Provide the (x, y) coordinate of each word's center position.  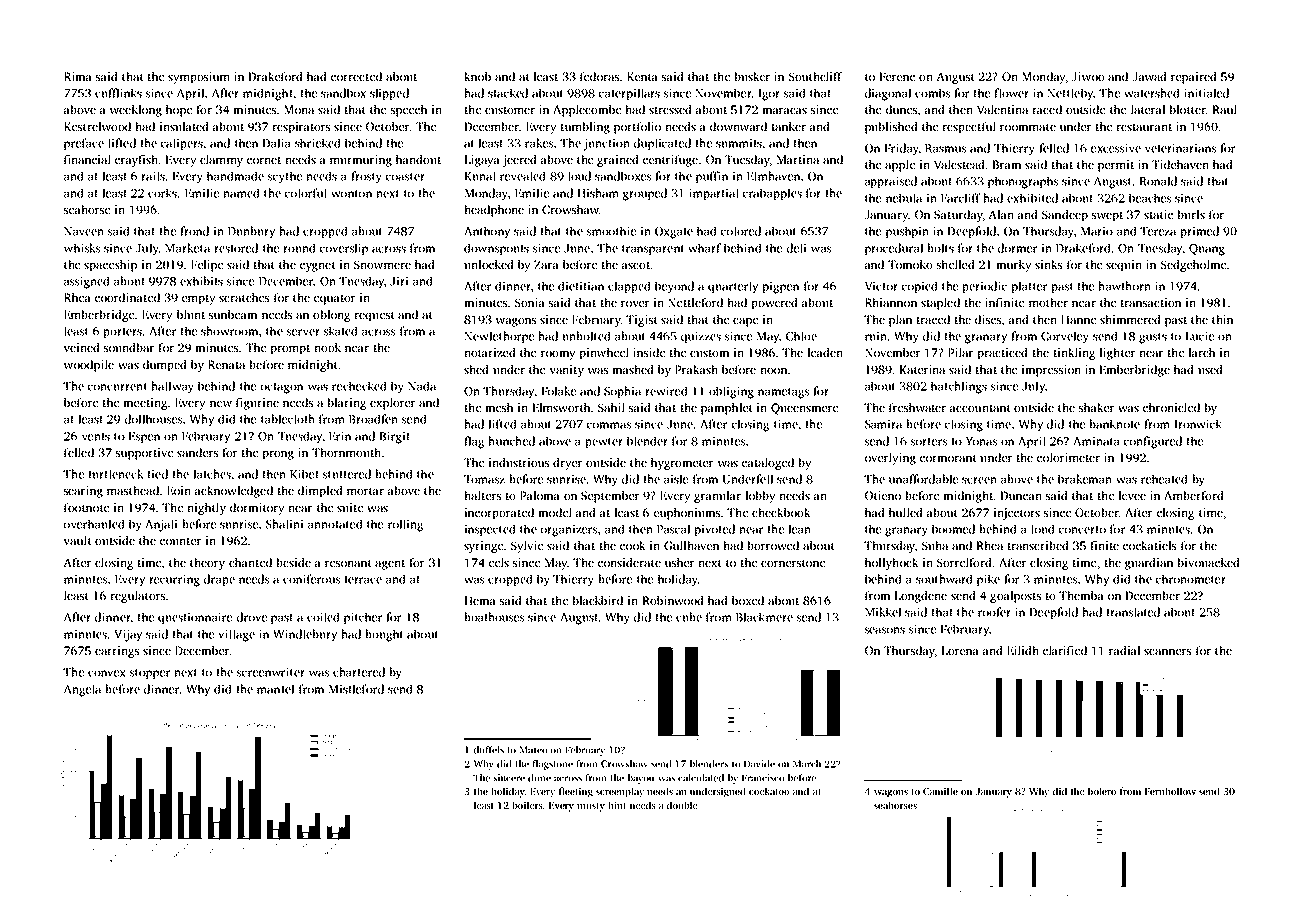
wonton (351, 194)
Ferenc (897, 76)
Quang (1207, 250)
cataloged (768, 464)
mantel (275, 689)
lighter (1117, 354)
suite (350, 507)
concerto (1082, 530)
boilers (527, 805)
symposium (199, 78)
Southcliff (815, 76)
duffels (489, 750)
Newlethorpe (499, 337)
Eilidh (1023, 650)
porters (123, 333)
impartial (714, 194)
